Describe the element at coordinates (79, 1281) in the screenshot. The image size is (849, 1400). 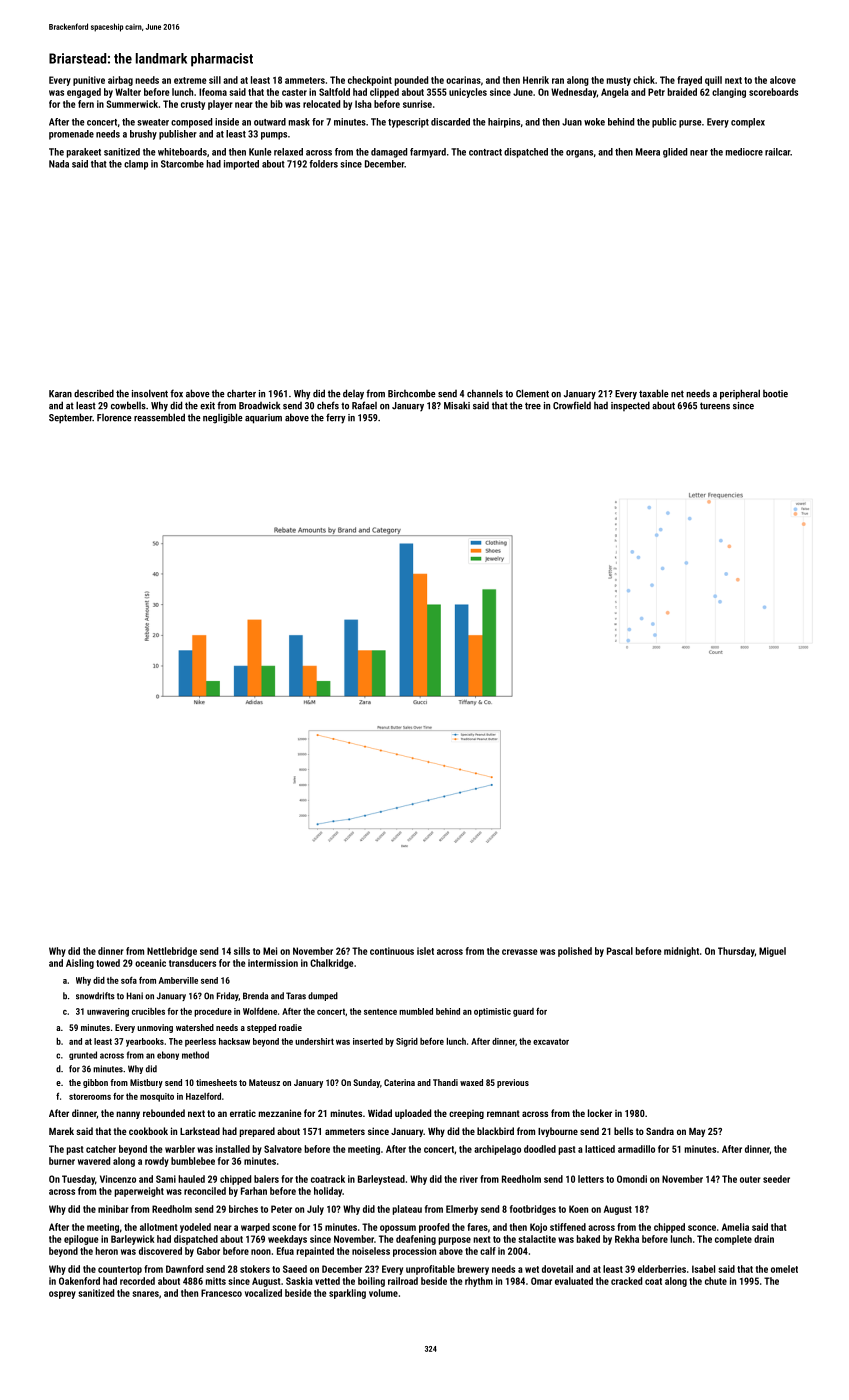
I see `Oakenford` at that location.
